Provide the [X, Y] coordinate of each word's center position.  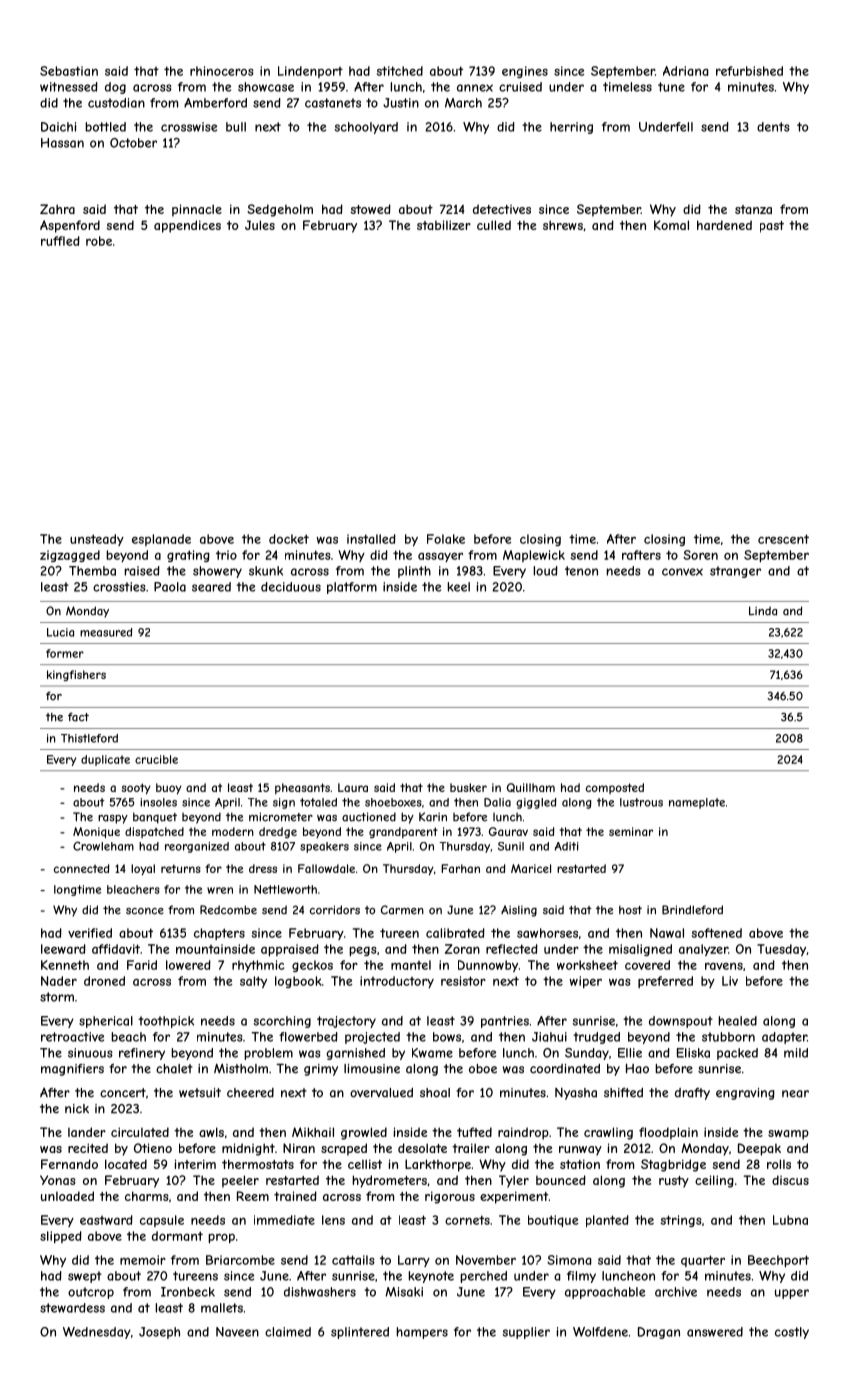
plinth [414, 572]
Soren [700, 555]
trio [226, 555]
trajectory [346, 1022]
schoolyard [366, 128]
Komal [671, 225]
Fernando [69, 1164]
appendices [187, 226]
